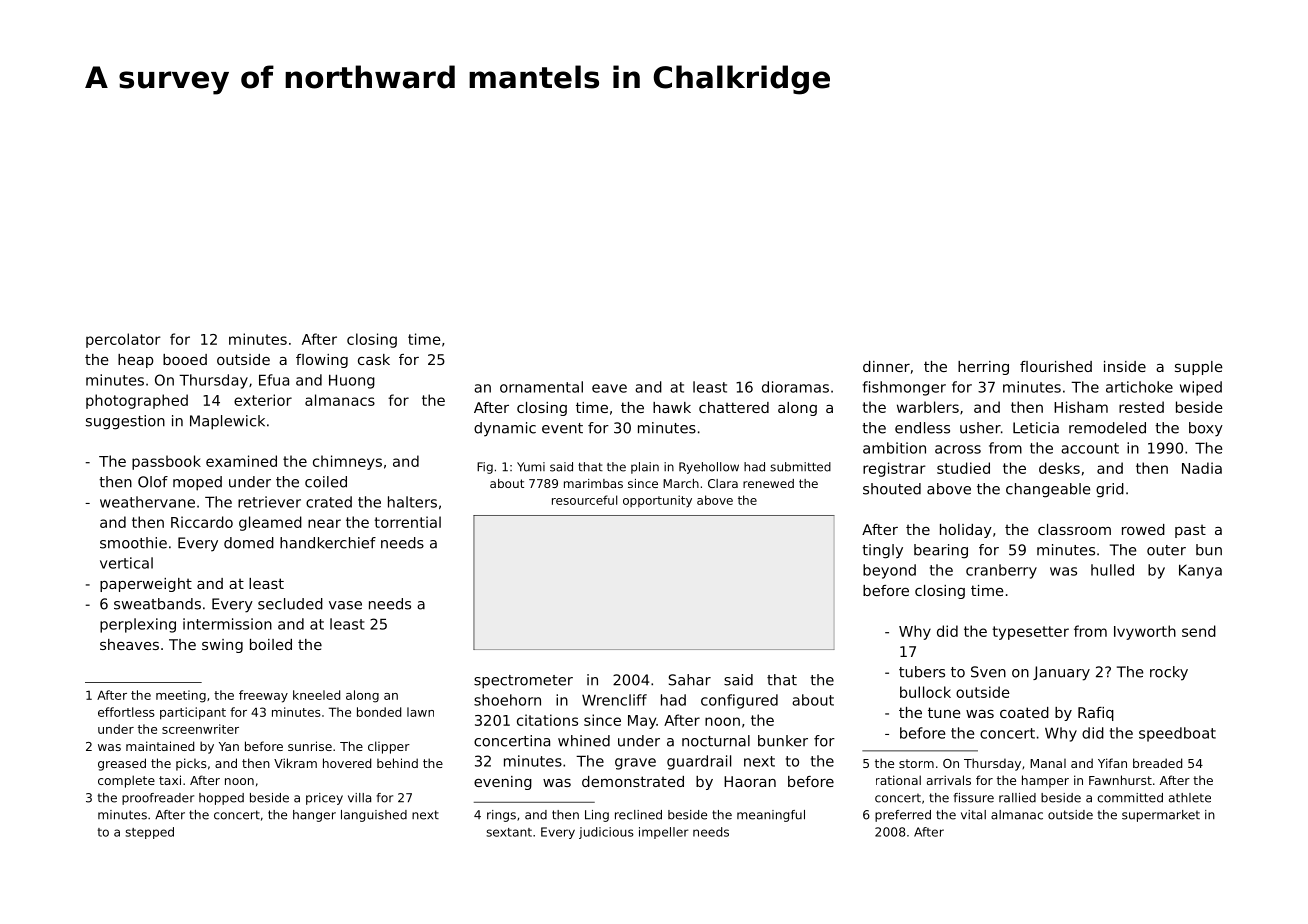 Image resolution: width=1308 pixels, height=924 pixels. Describe the element at coordinates (123, 340) in the screenshot. I see `percolator` at that location.
